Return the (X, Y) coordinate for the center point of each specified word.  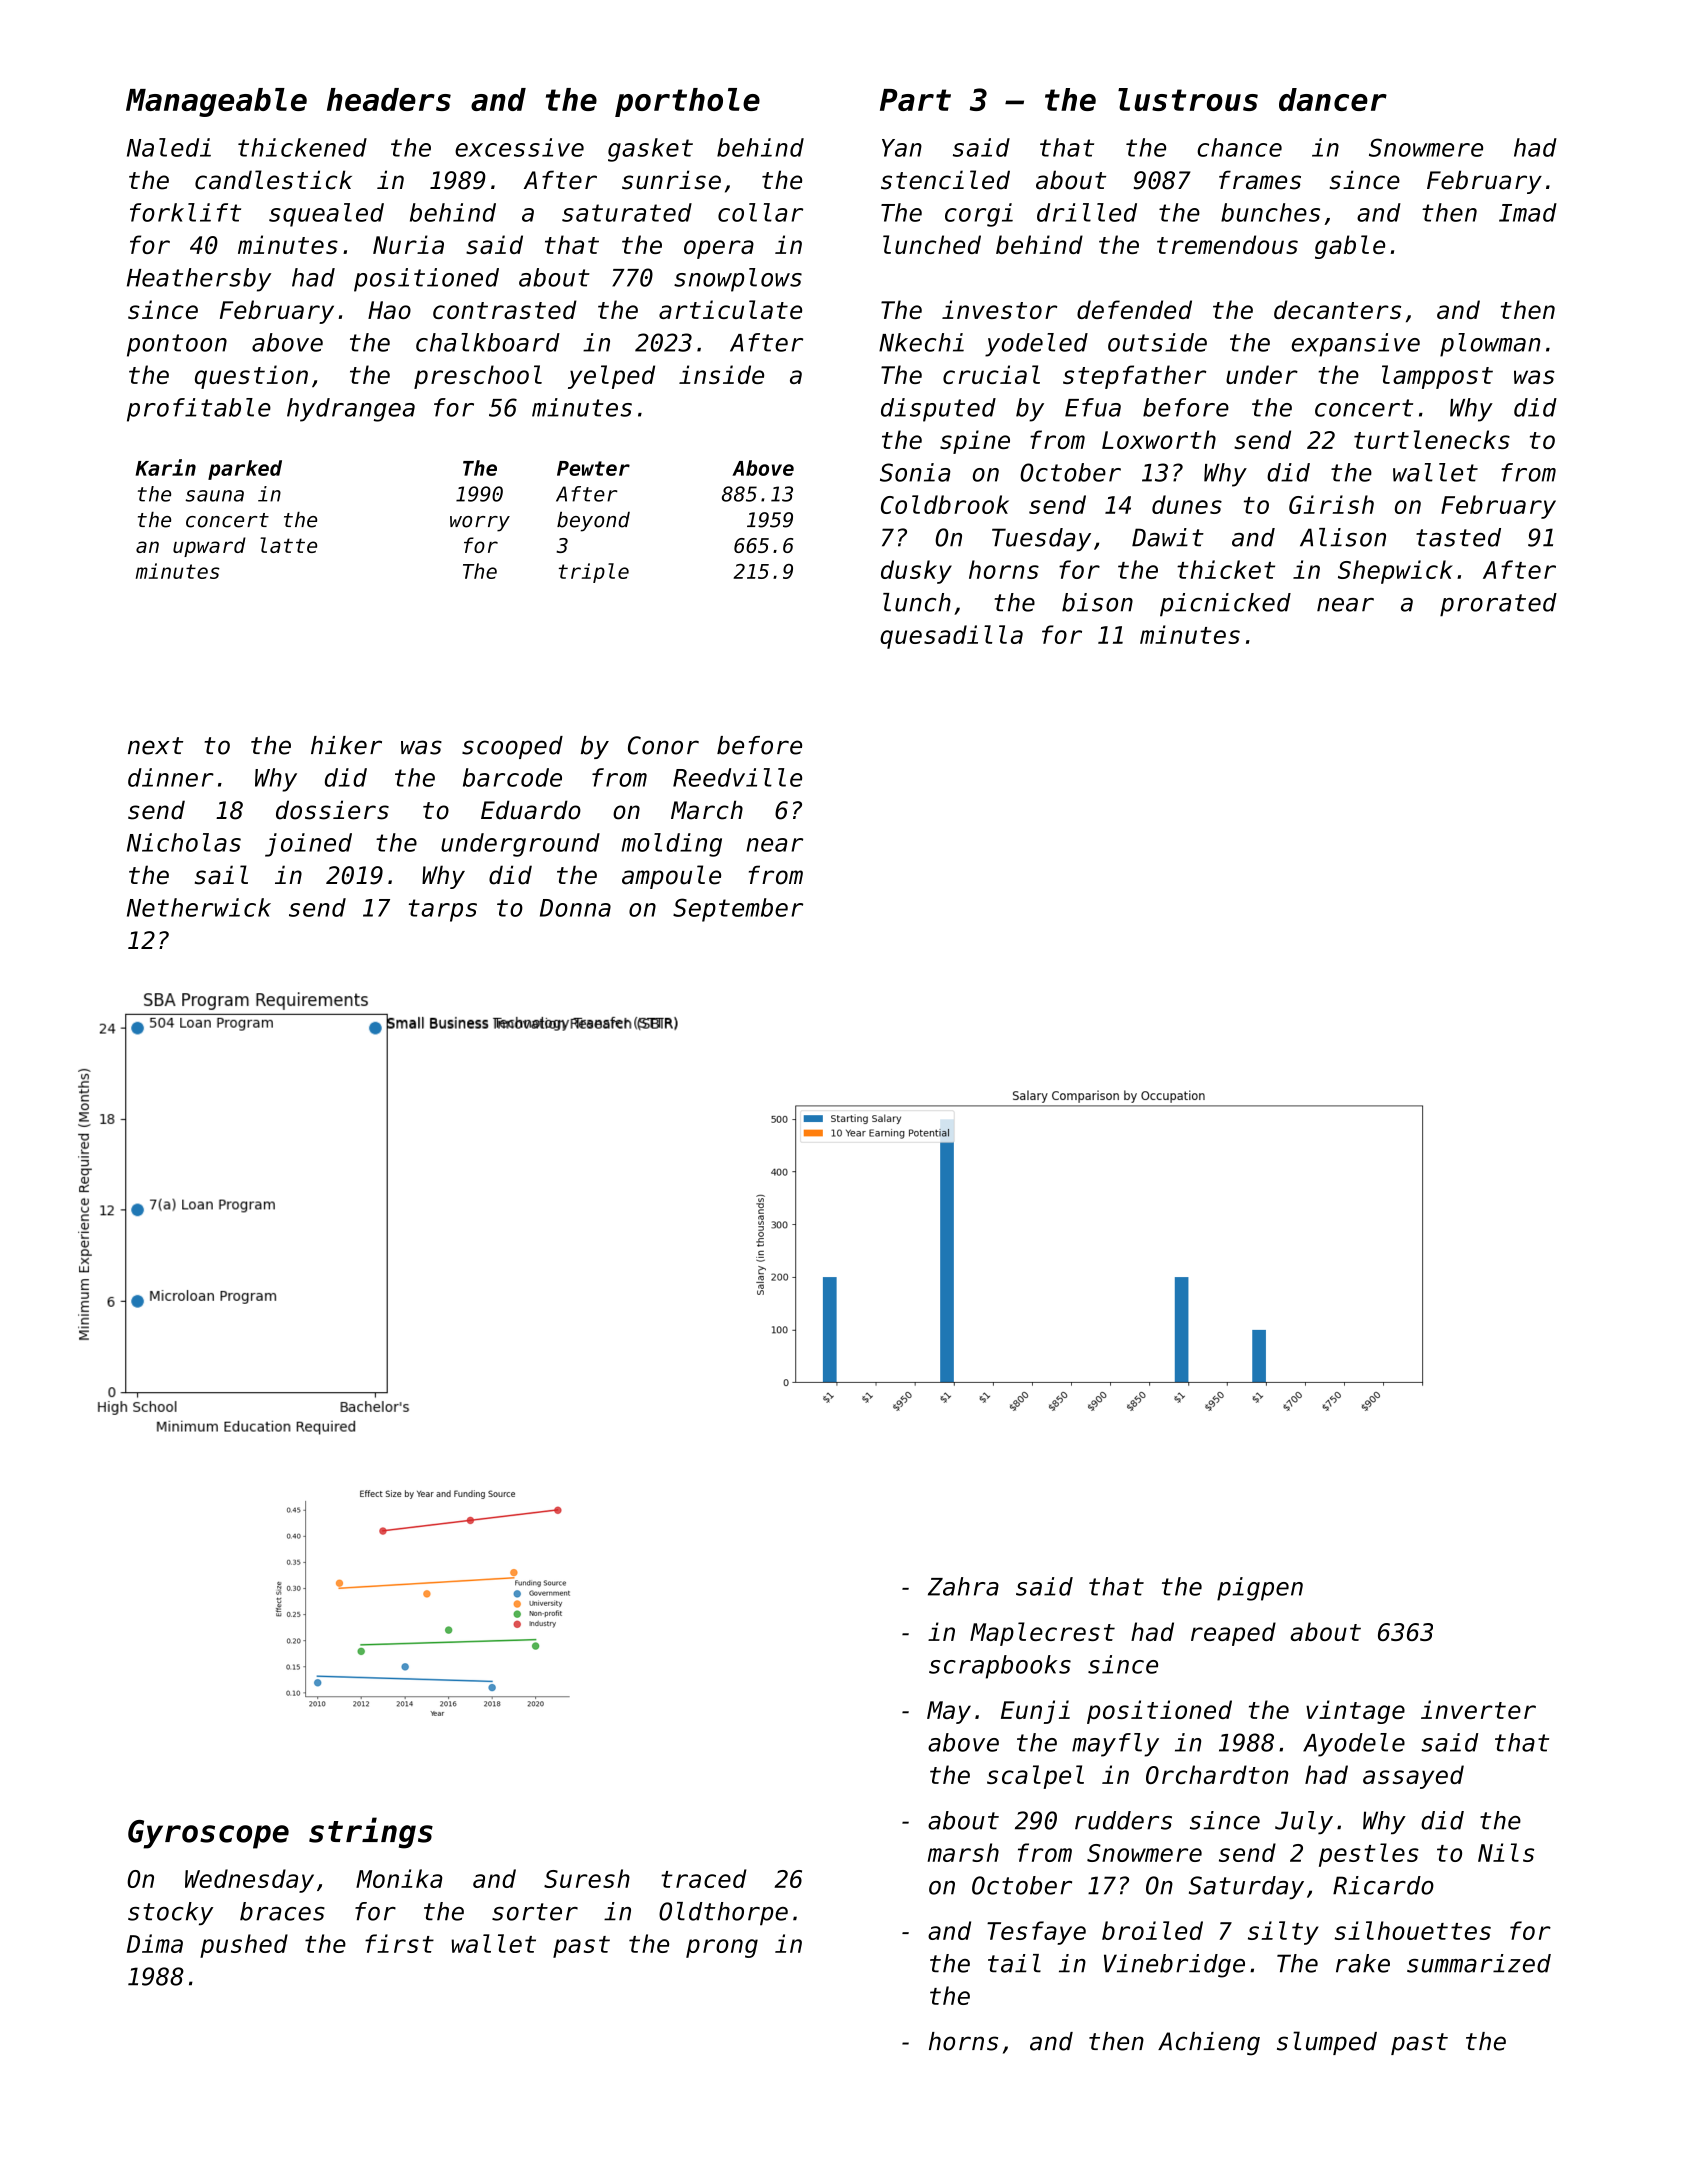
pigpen (1260, 1589)
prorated (1498, 605)
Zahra (963, 1586)
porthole (687, 102)
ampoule (671, 877)
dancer (1333, 99)
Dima (155, 1943)
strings (371, 1833)
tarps (443, 910)
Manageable (216, 102)
